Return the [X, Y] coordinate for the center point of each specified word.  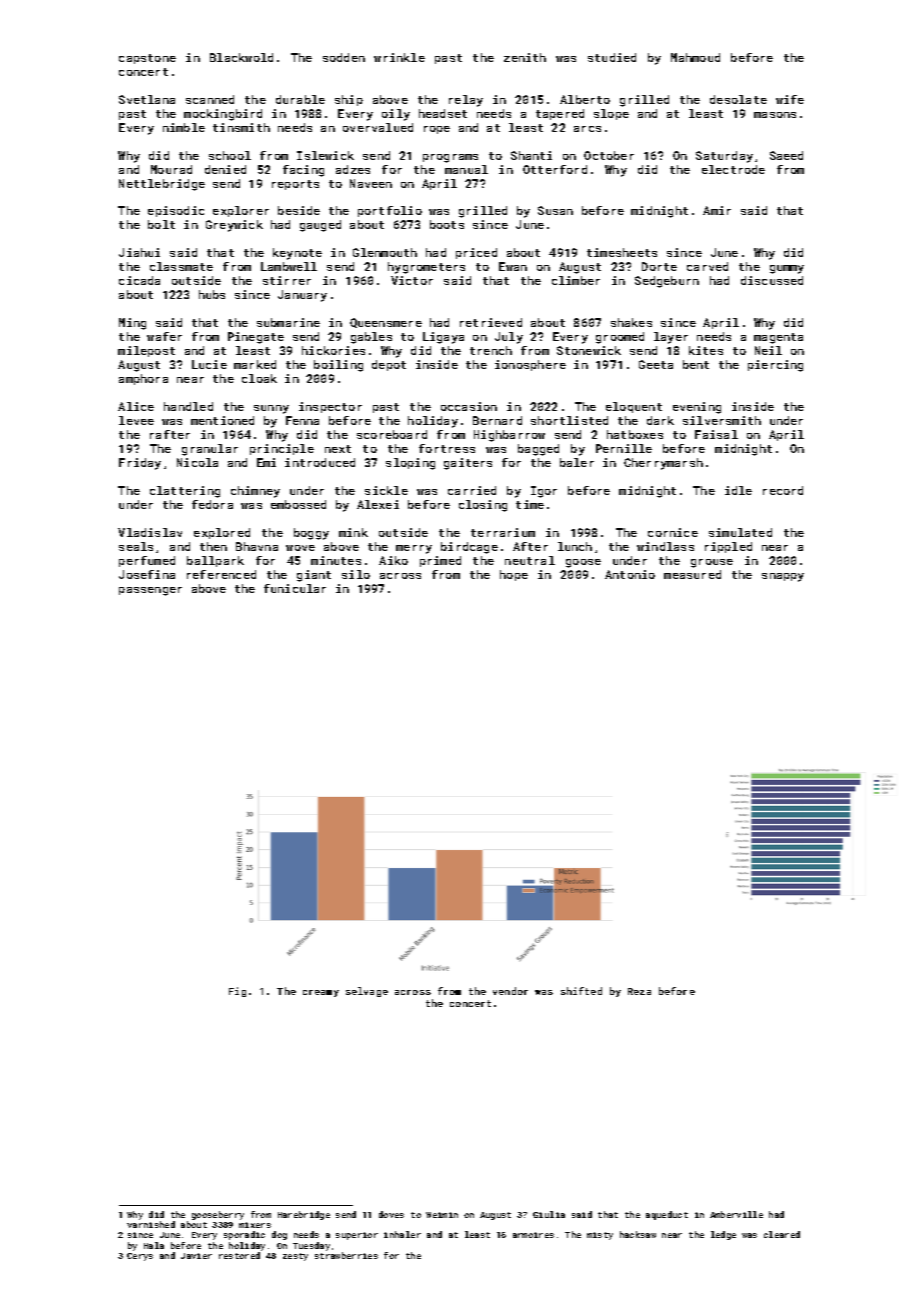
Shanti [531, 155]
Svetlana [147, 99]
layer [671, 338]
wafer [164, 336]
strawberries [346, 1255]
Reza [639, 991]
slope [611, 114]
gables [371, 338]
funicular [295, 588]
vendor [510, 991]
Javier [196, 1256]
